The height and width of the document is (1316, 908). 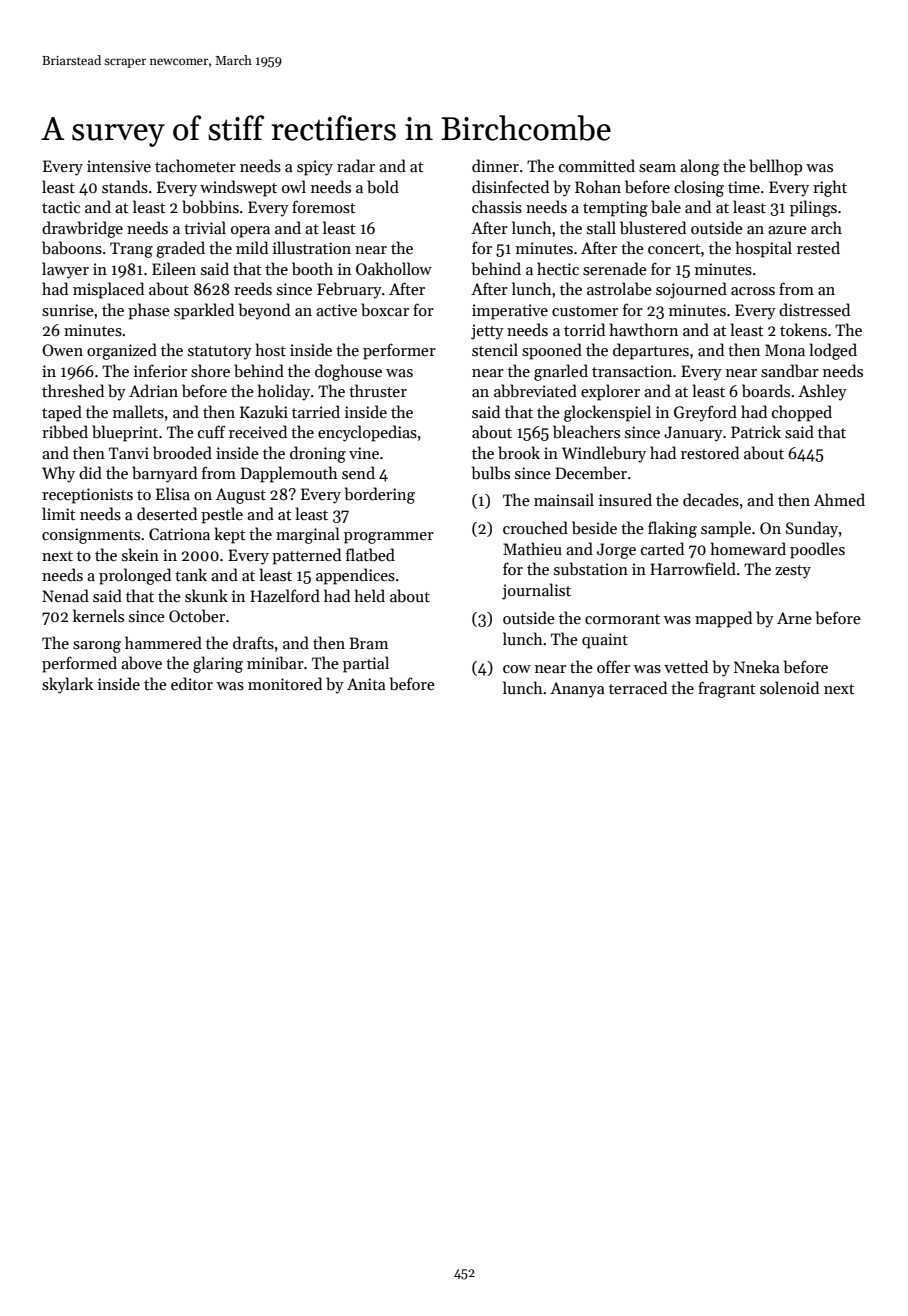 What do you see at coordinates (67, 685) in the document?
I see `skylark` at bounding box center [67, 685].
